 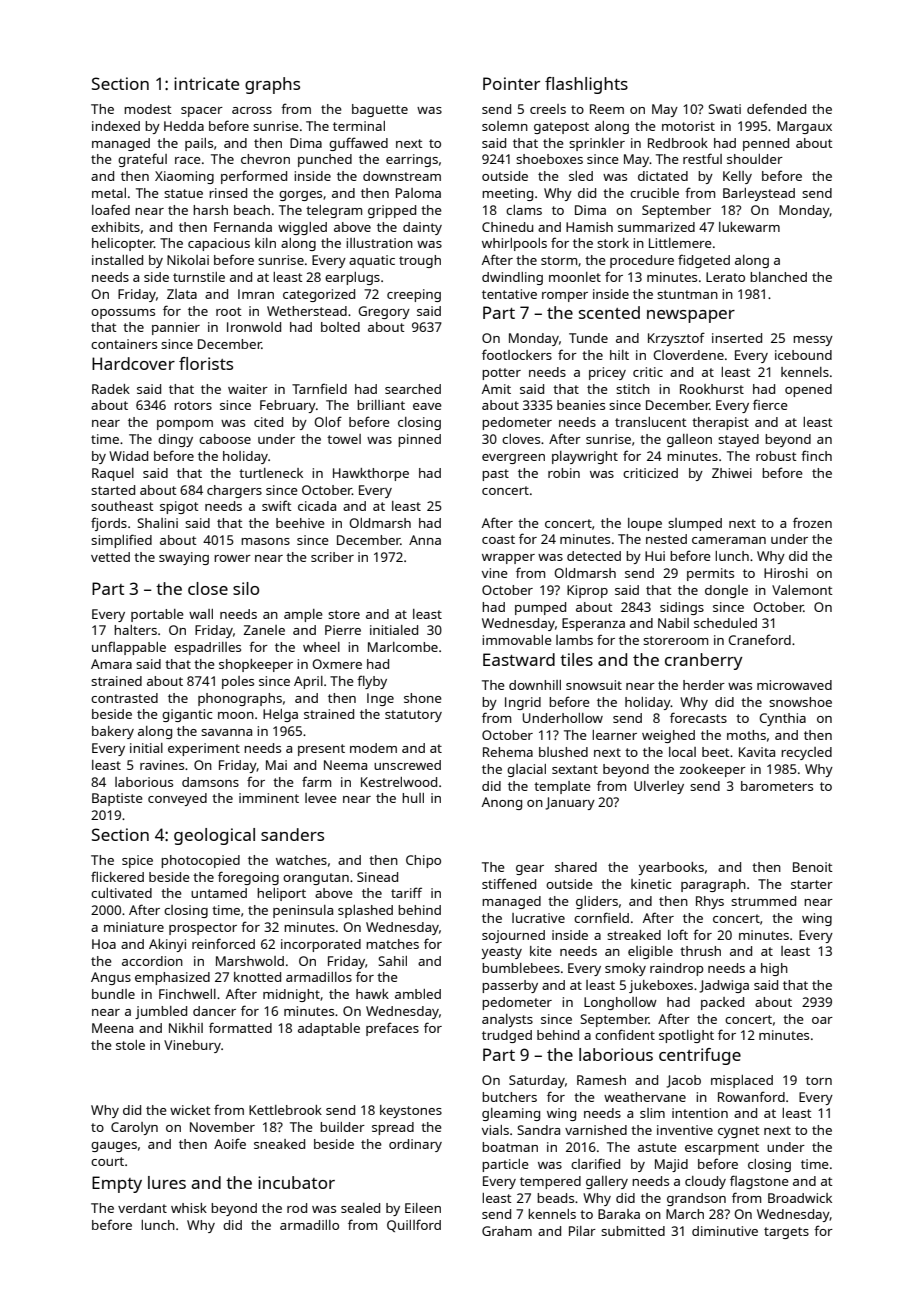 I want to click on snowsuit, so click(x=594, y=685).
